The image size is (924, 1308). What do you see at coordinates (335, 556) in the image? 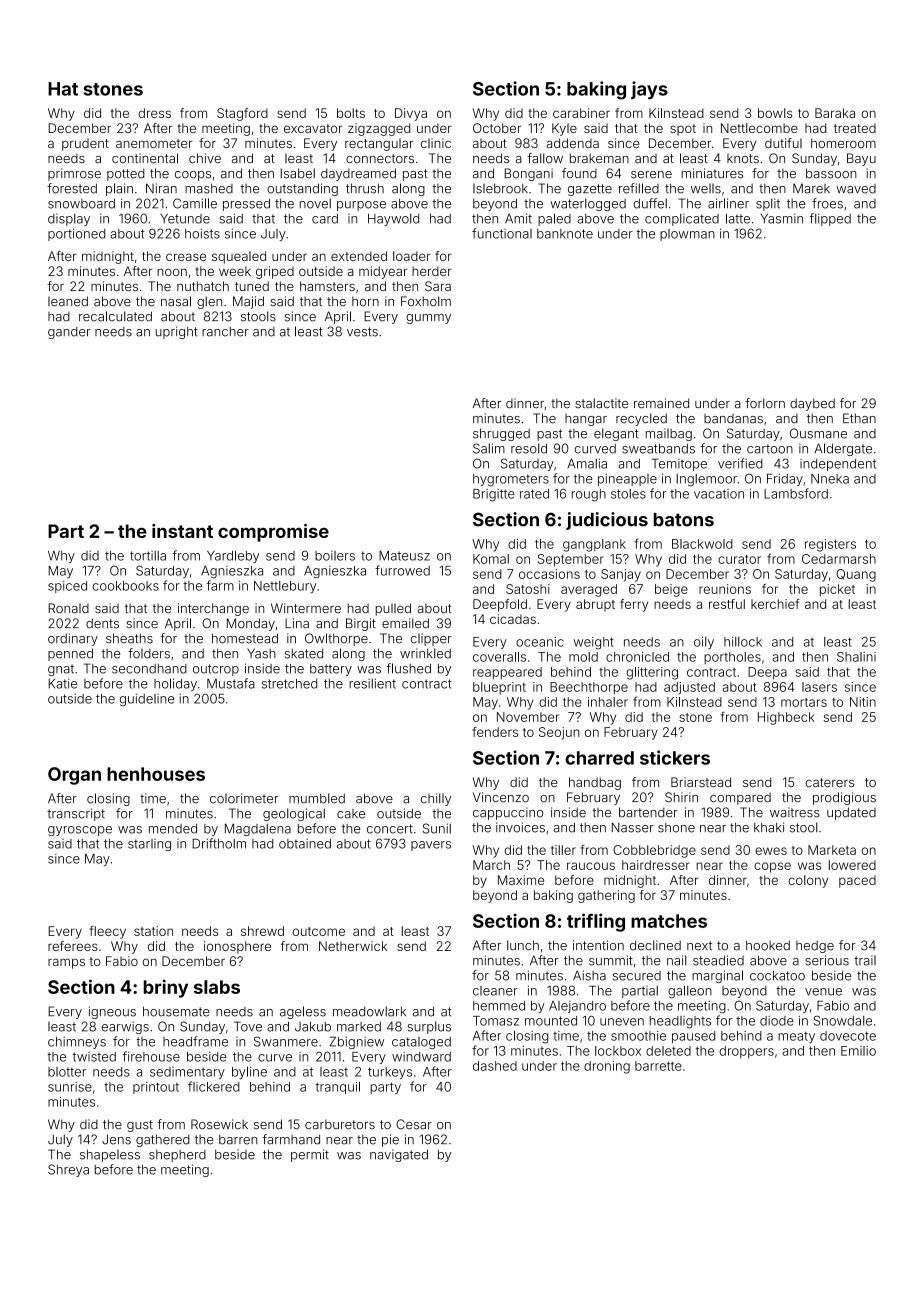
I see `boilers` at bounding box center [335, 556].
